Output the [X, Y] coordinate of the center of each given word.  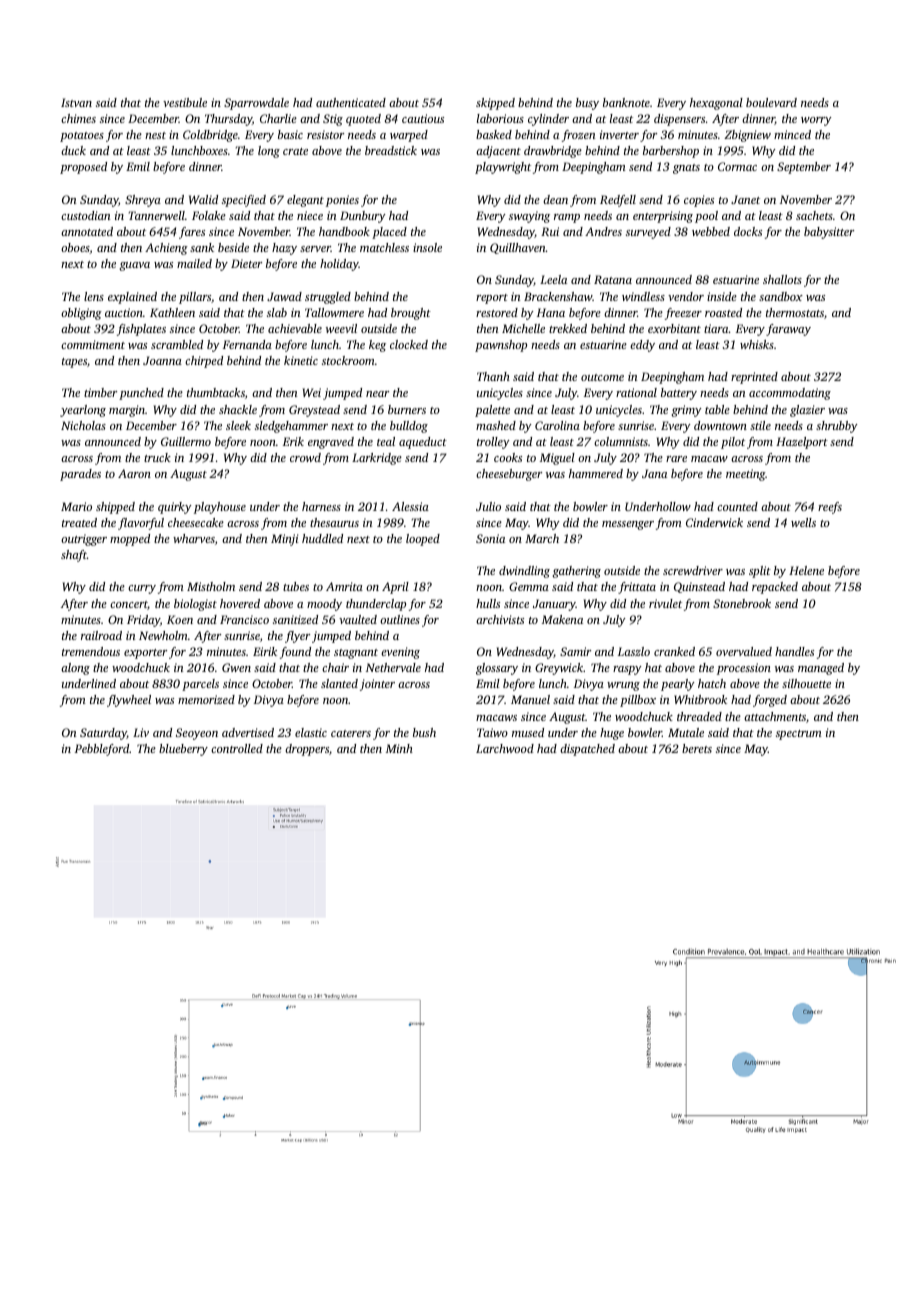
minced [792, 134]
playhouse [220, 508]
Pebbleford [102, 750]
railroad [101, 635]
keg [377, 346]
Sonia [490, 538]
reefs [830, 508]
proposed [83, 168]
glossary [497, 669]
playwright [503, 168]
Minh [399, 748]
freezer [683, 314]
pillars [195, 298]
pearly [678, 685]
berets [697, 748]
